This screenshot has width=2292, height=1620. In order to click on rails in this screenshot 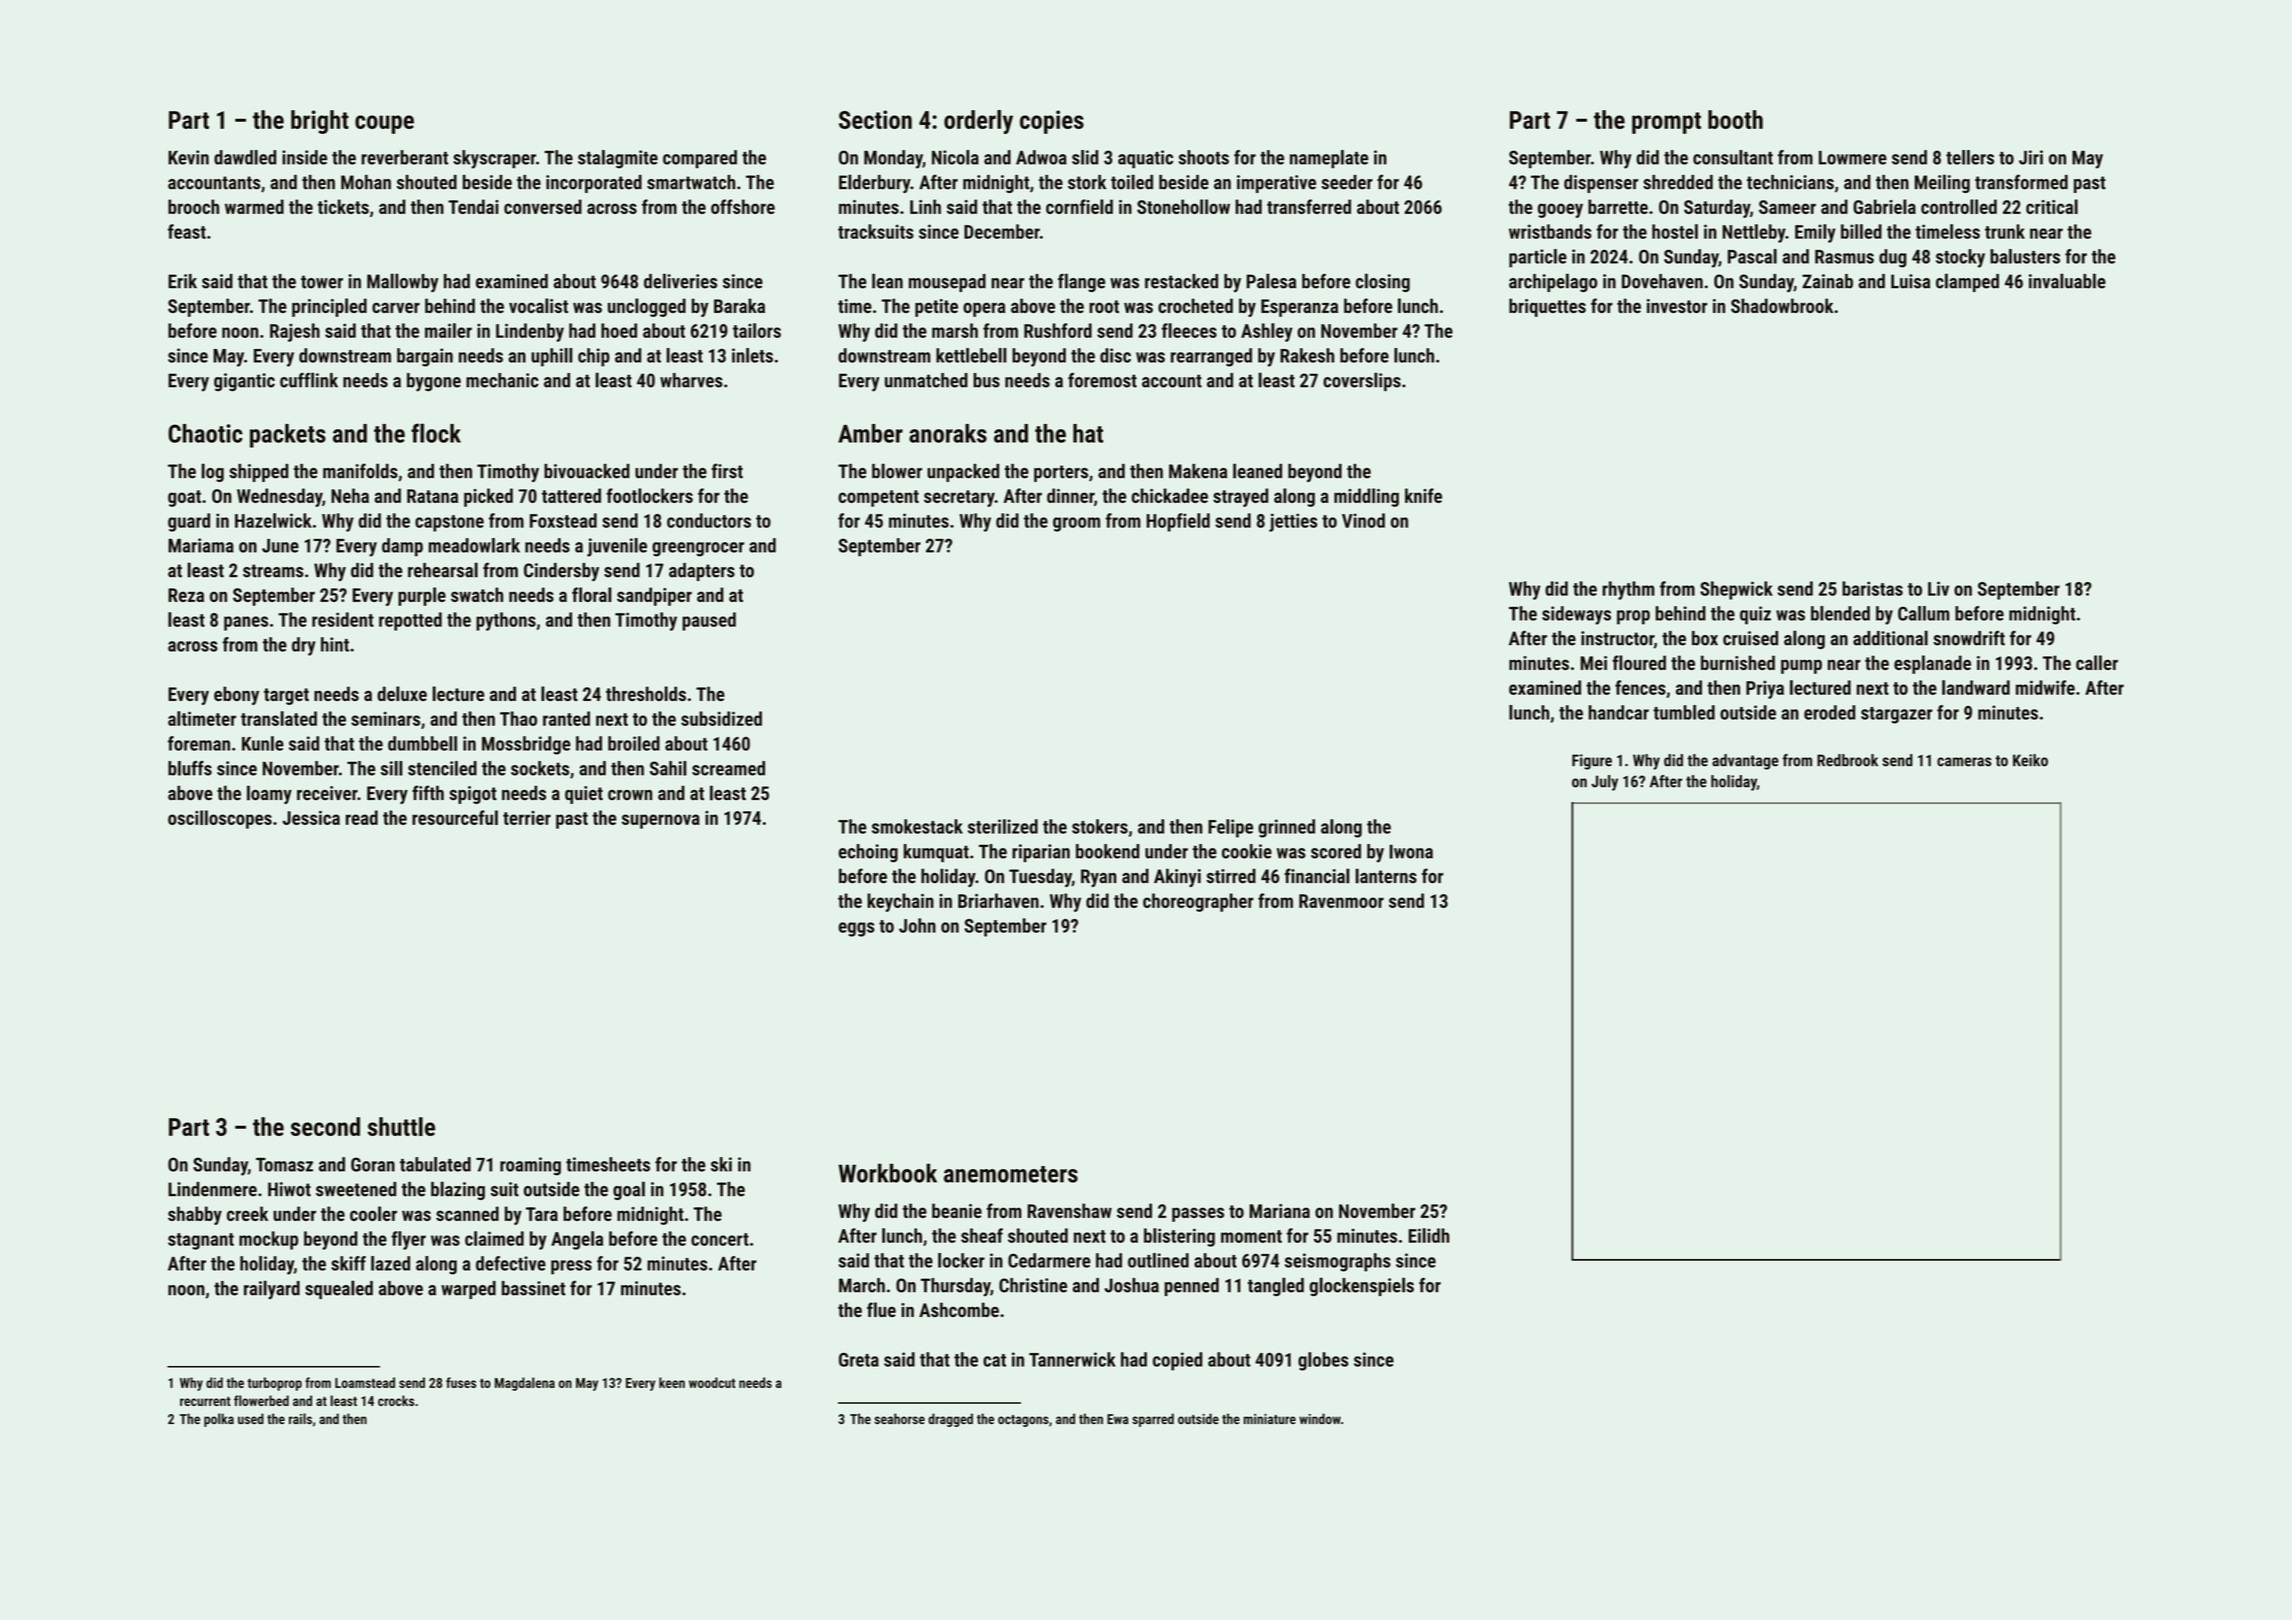, I will do `click(300, 1418)`.
